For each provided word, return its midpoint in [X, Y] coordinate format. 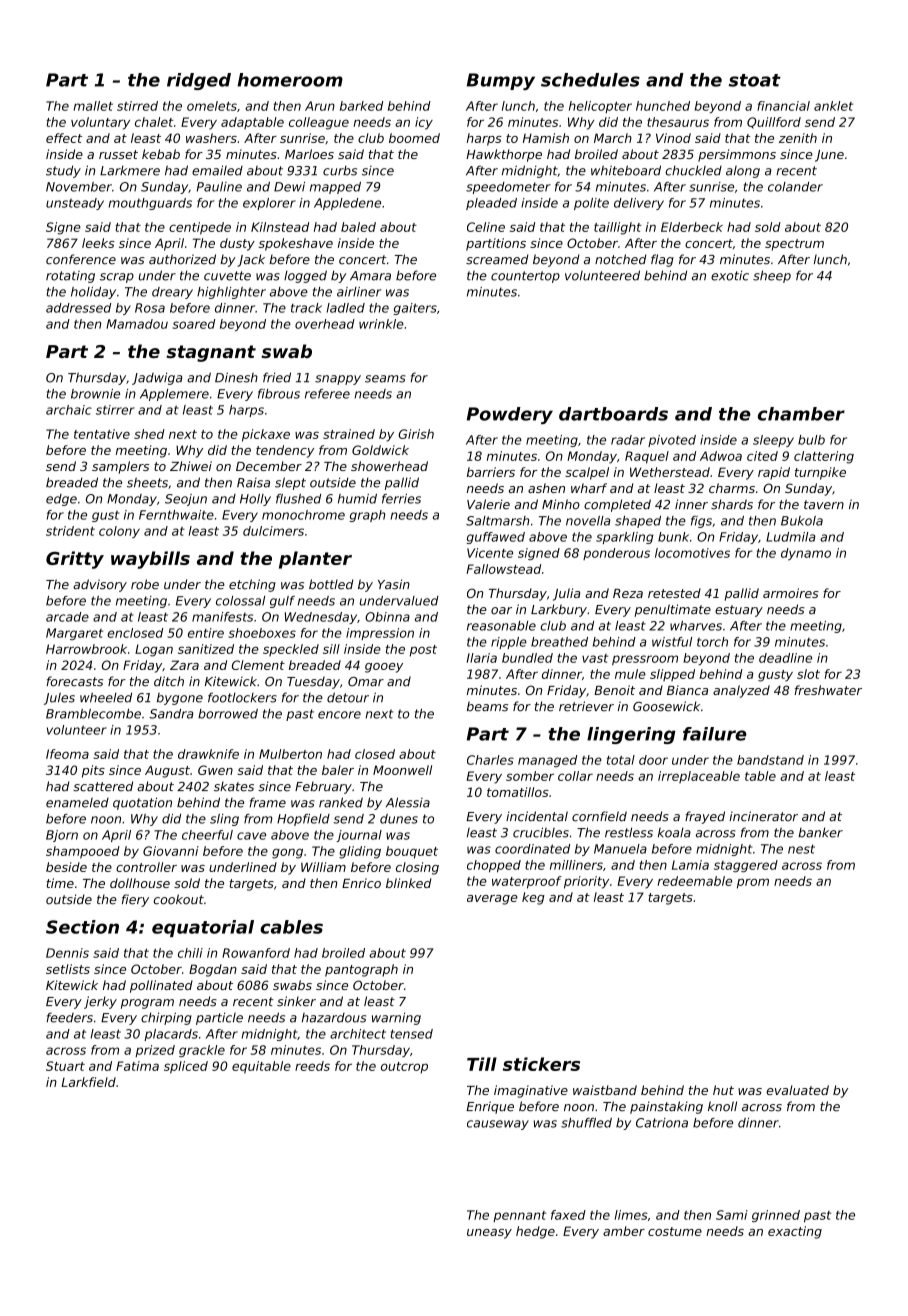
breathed [559, 642]
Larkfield [88, 1082]
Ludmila [791, 537]
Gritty [75, 560]
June [829, 156]
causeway [498, 1125]
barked [361, 106]
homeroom [290, 80]
